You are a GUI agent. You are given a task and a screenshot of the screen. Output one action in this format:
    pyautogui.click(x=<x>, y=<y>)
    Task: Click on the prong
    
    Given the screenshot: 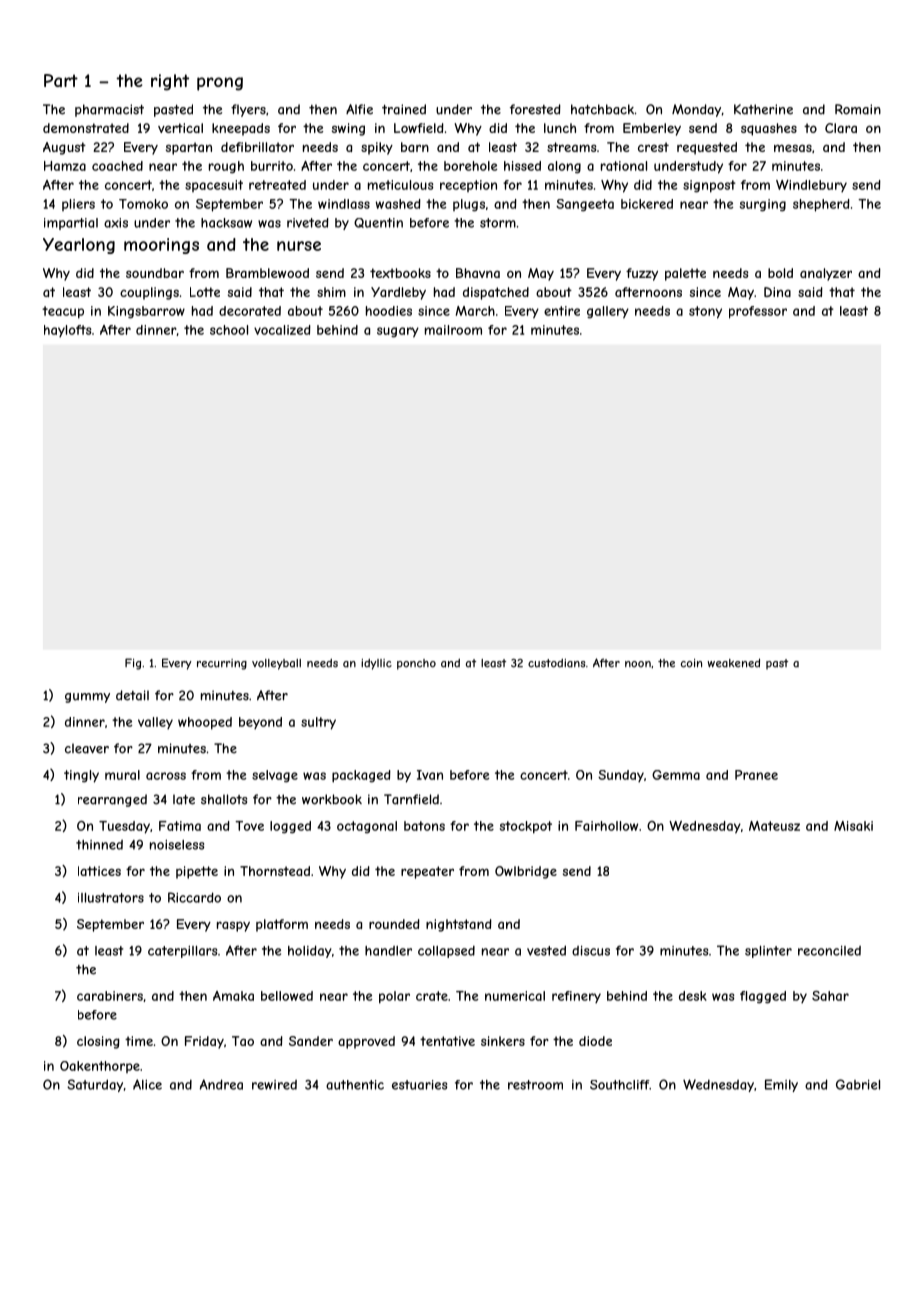 What is the action you would take?
    pyautogui.click(x=220, y=84)
